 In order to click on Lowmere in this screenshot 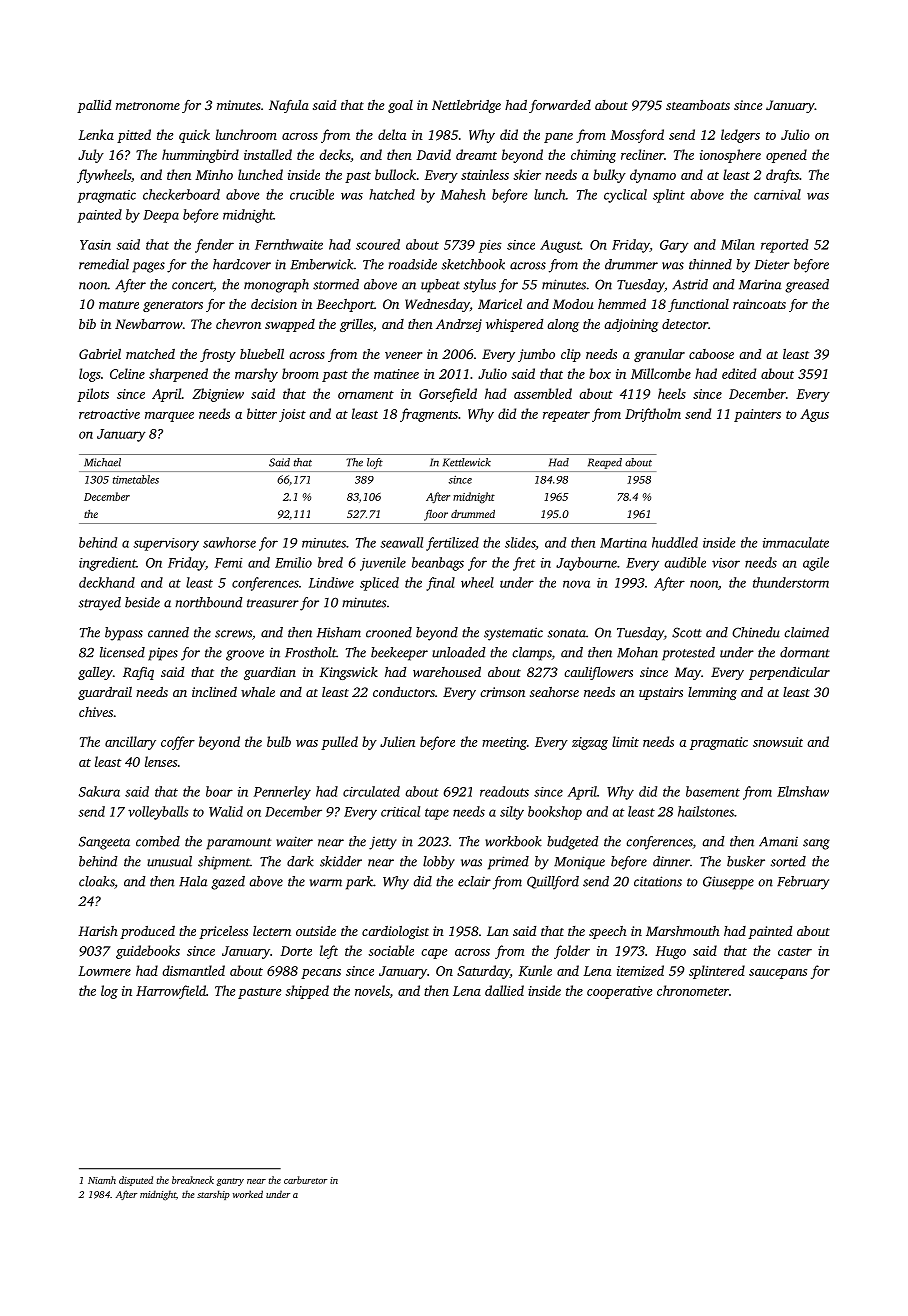, I will do `click(104, 971)`.
